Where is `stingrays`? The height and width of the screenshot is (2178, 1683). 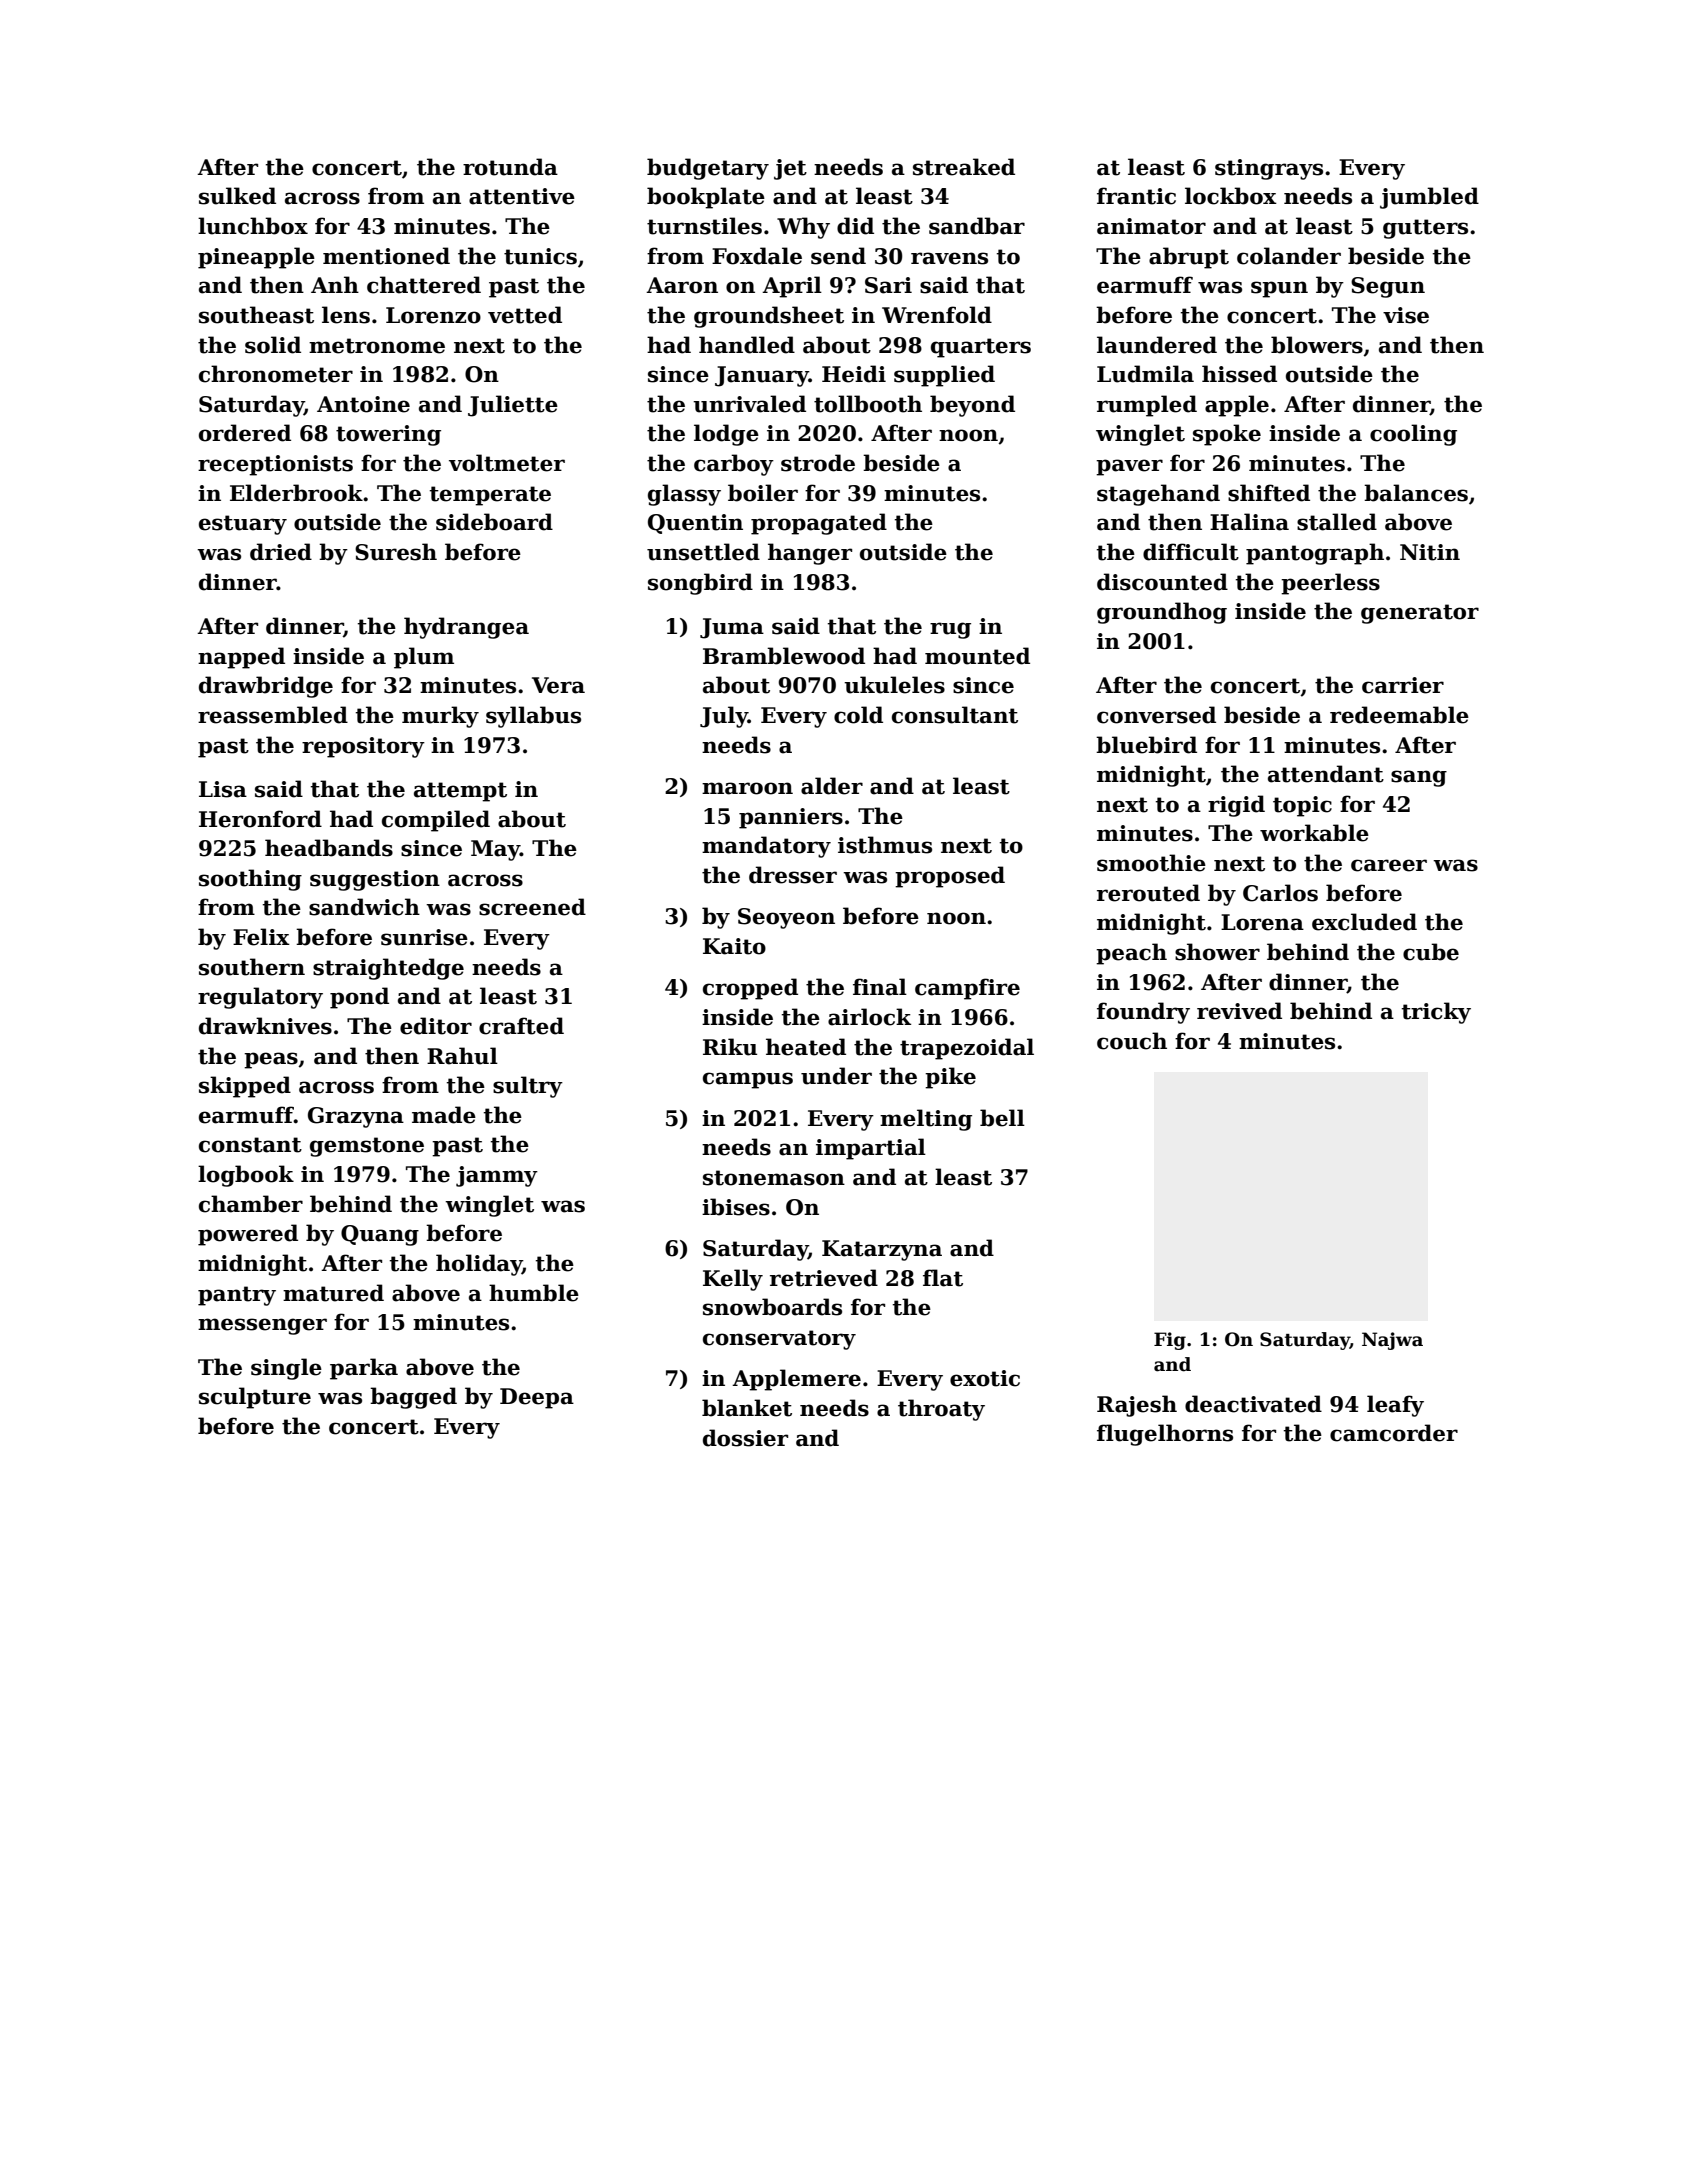 stingrays is located at coordinates (1269, 169).
